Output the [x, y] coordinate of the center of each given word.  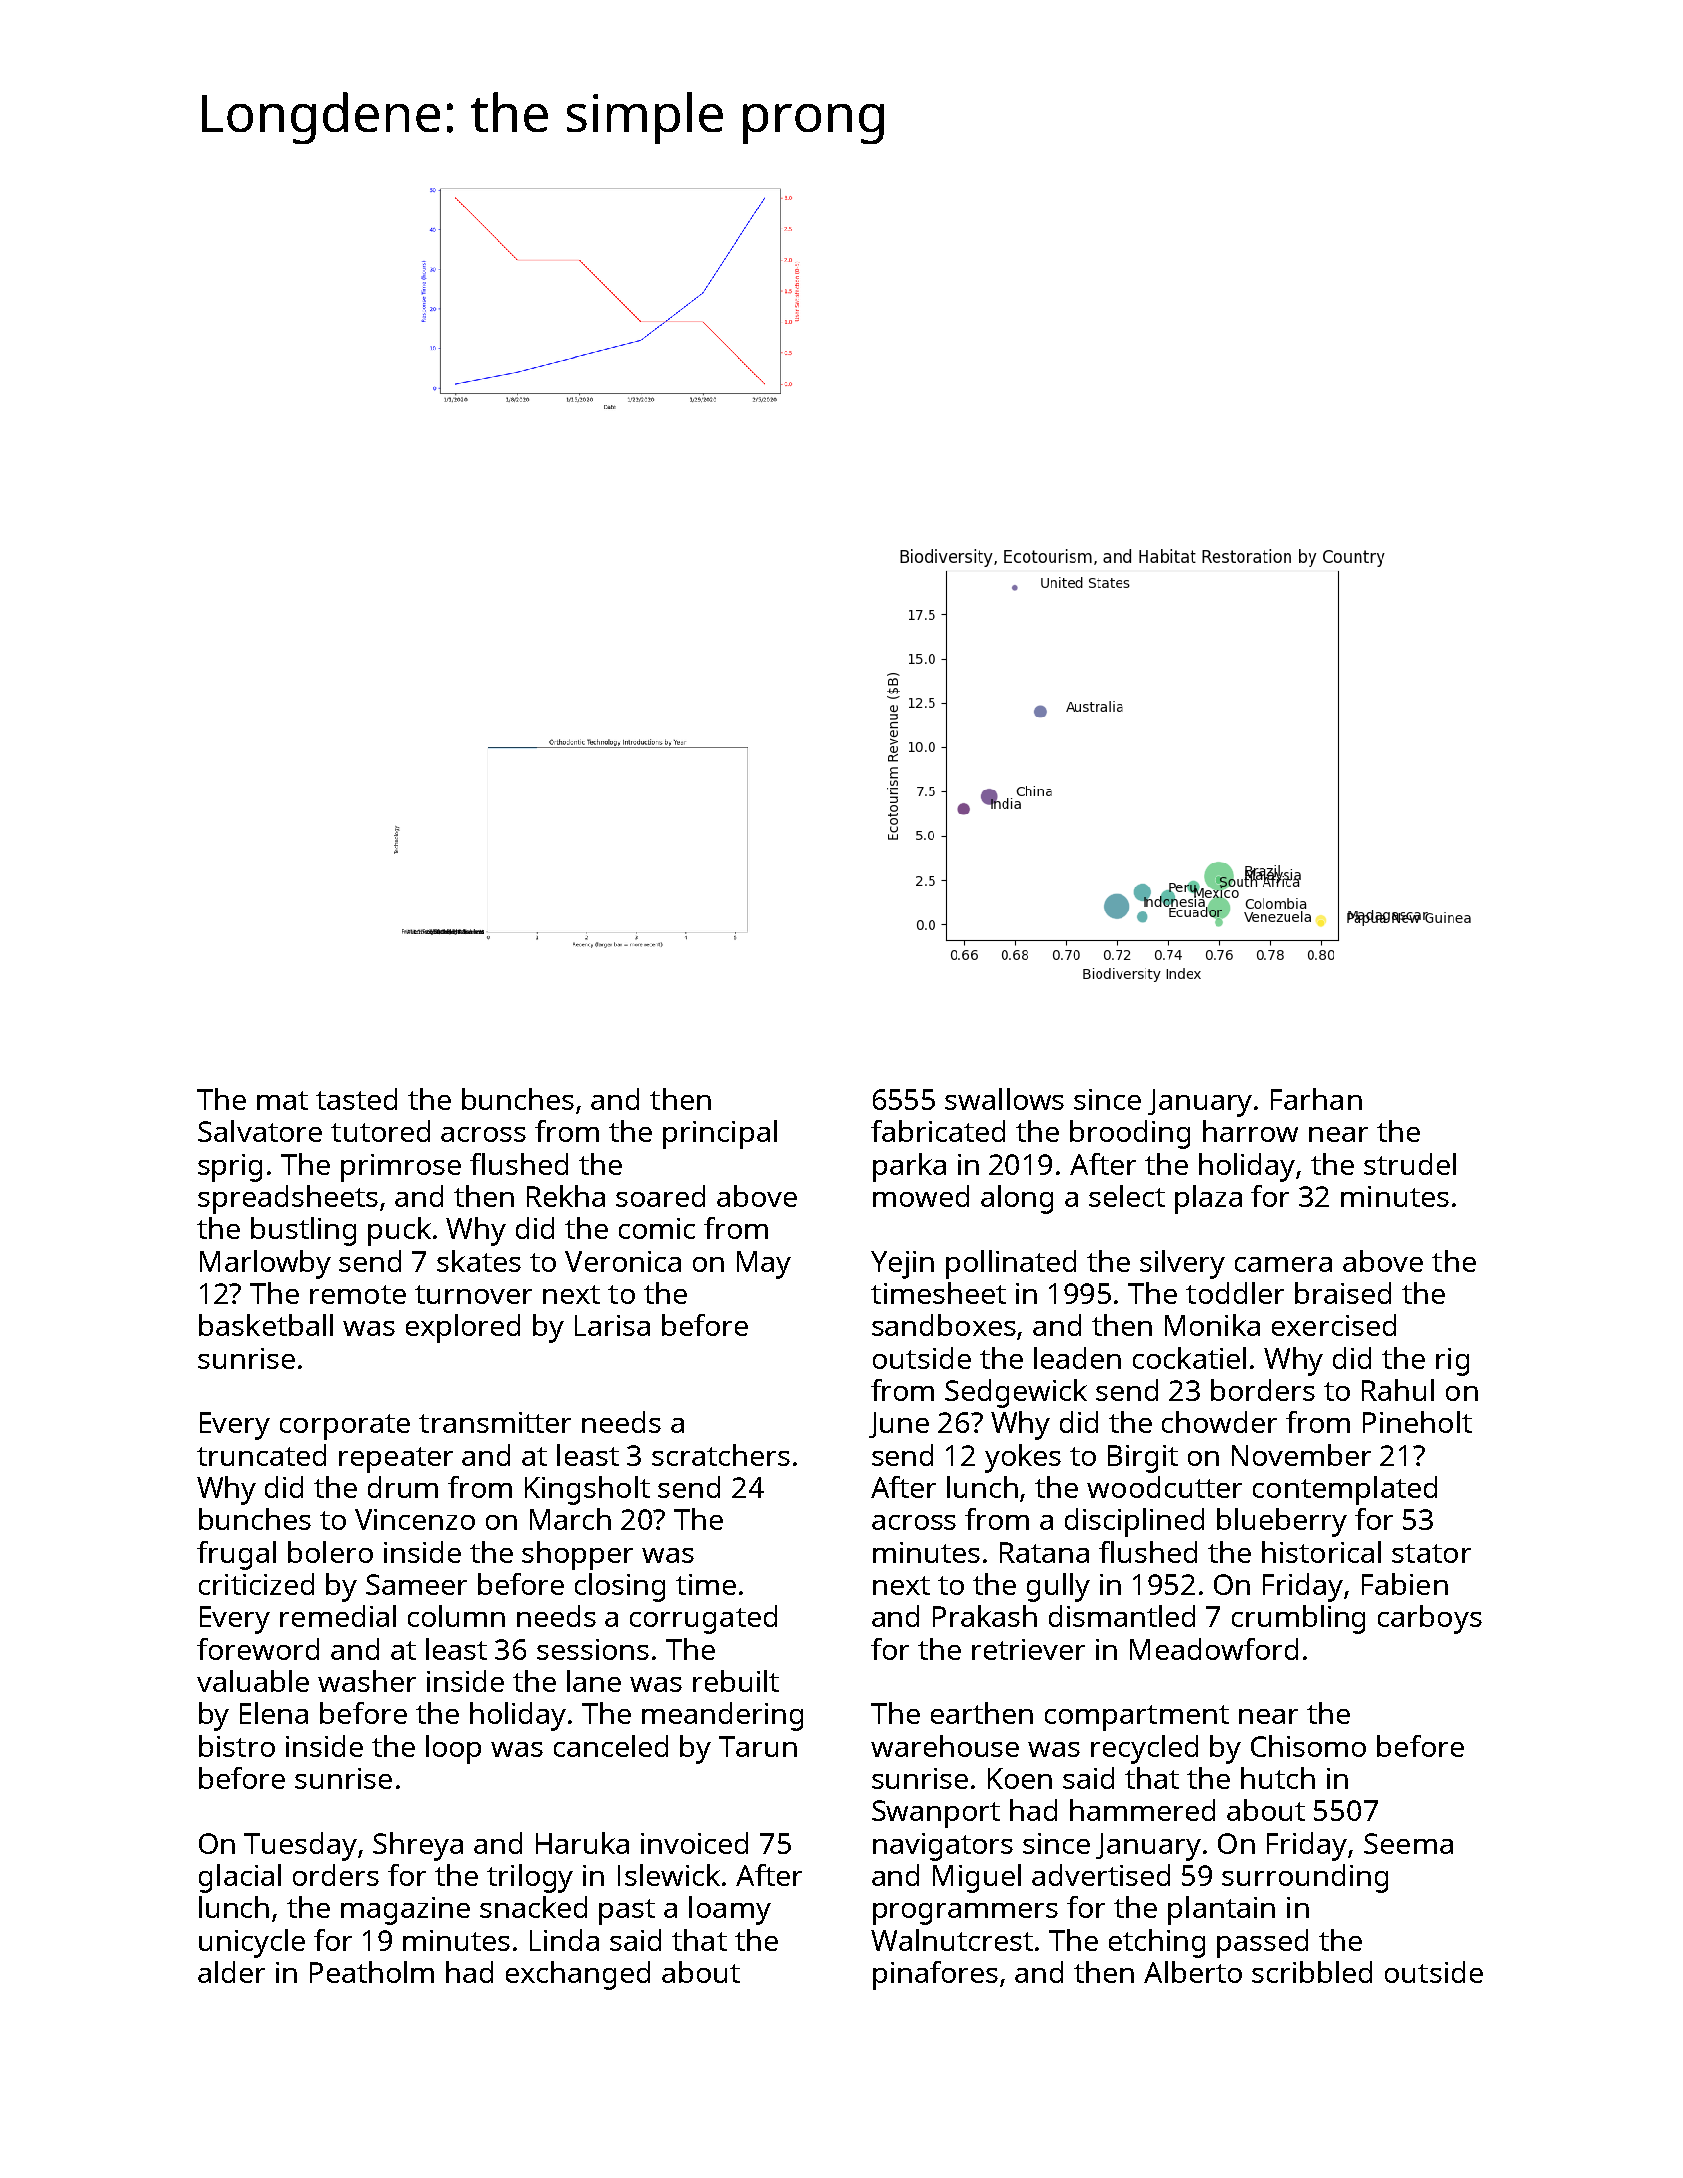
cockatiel [1189, 1358]
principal [720, 1134]
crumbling [1298, 1619]
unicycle [252, 1943]
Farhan [1316, 1099]
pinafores [935, 1975]
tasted [356, 1099]
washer [367, 1681]
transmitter [495, 1422]
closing [620, 1587]
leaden [1077, 1358]
